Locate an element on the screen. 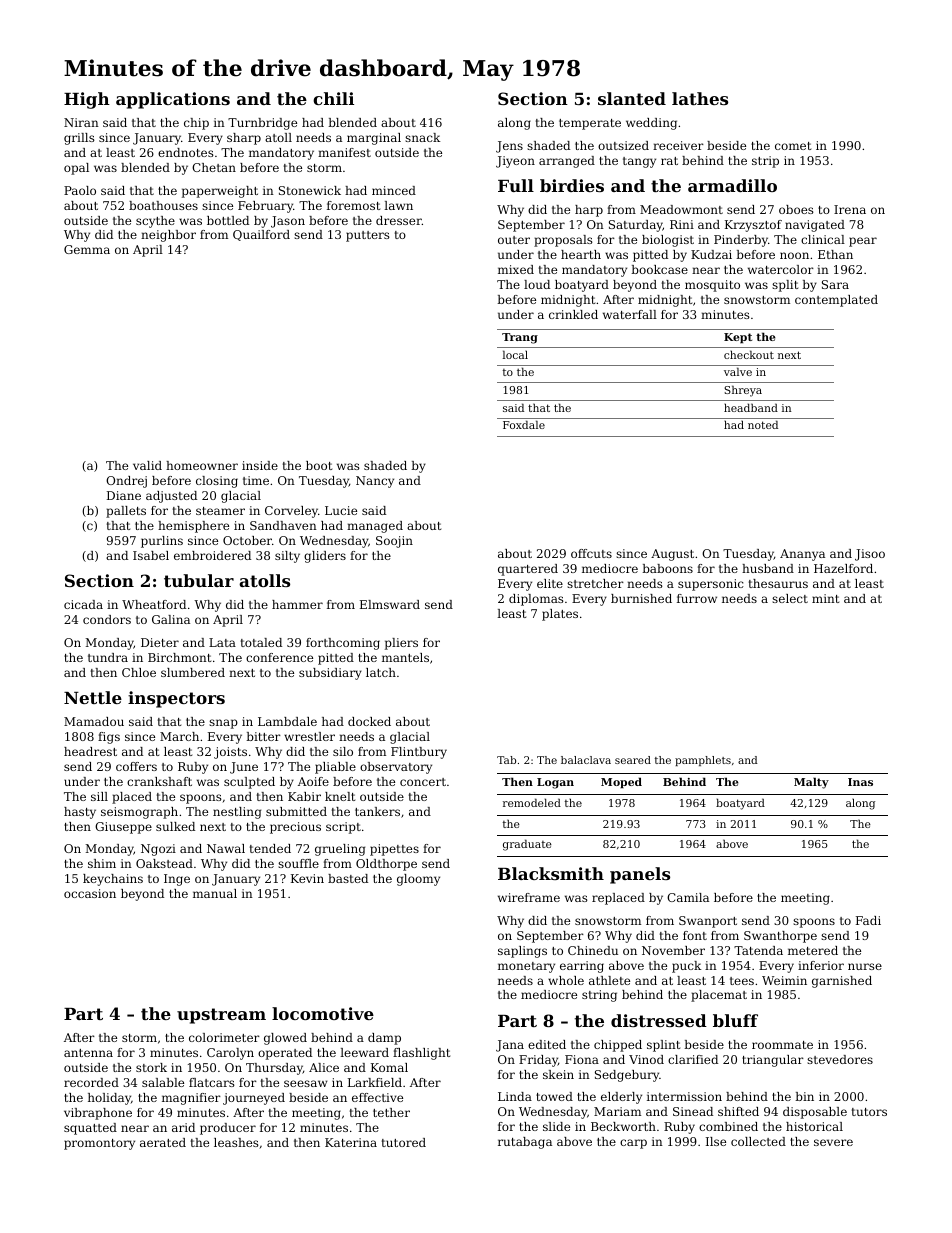 This screenshot has width=952, height=1233. select is located at coordinates (790, 598).
